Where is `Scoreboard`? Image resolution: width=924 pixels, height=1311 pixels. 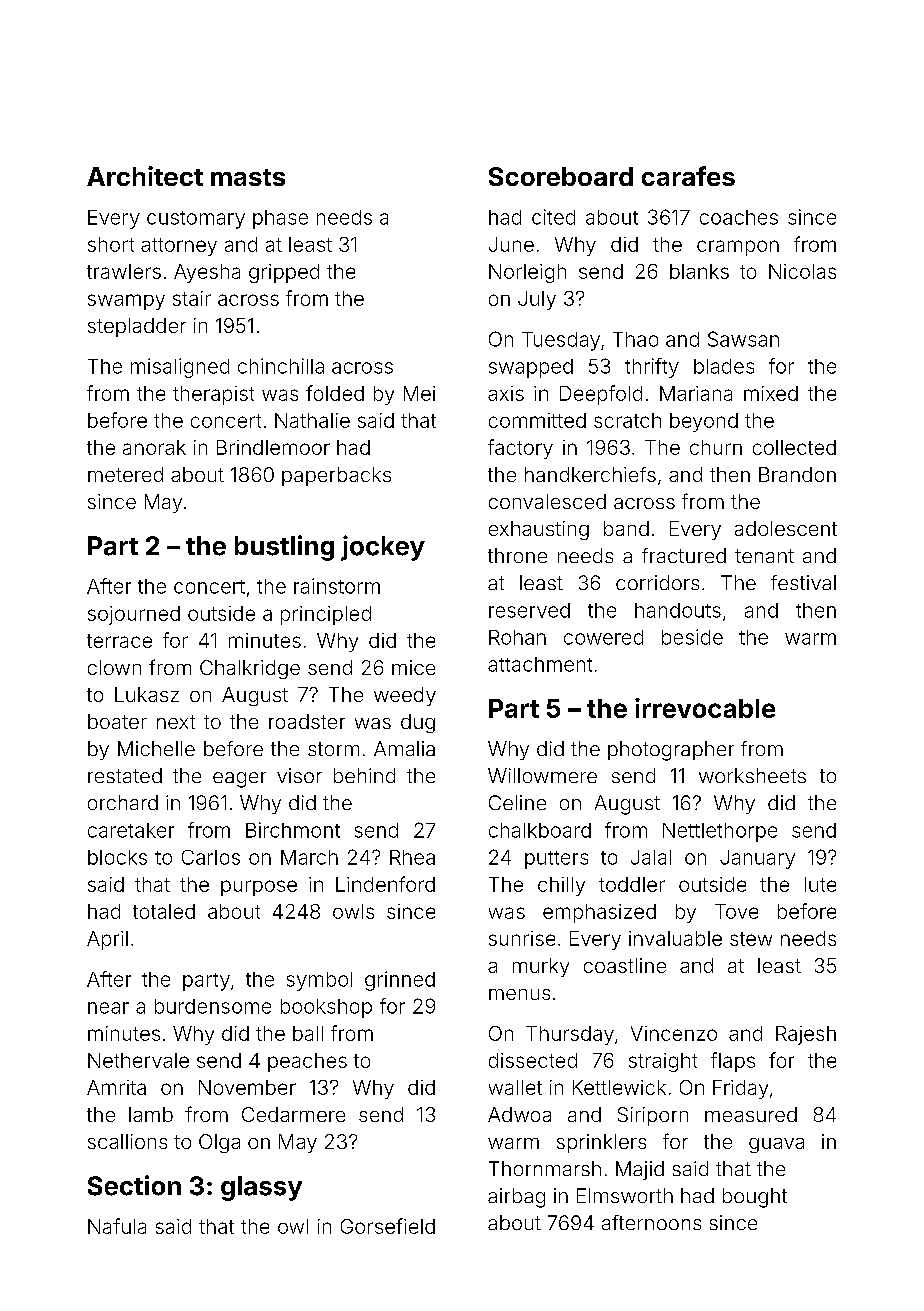
Scoreboard is located at coordinates (561, 176).
